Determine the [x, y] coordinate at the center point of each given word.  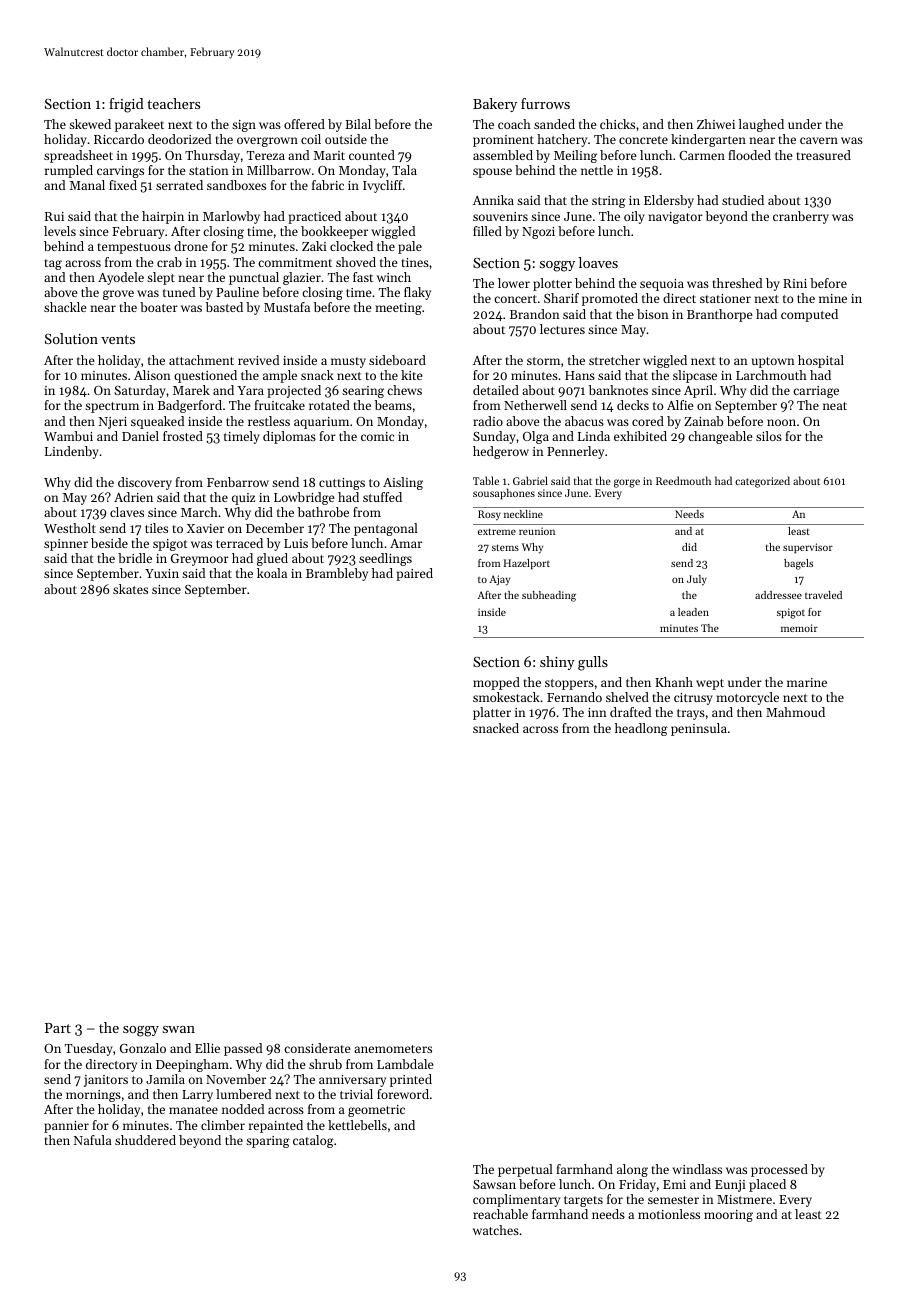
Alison [152, 375]
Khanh [674, 682]
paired [414, 574]
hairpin [163, 217]
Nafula [93, 1140]
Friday [637, 1185]
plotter [552, 284]
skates [130, 589]
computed [809, 315]
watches [496, 1230]
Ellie [207, 1048]
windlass [697, 1169]
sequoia [662, 285]
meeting [398, 309]
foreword [403, 1094]
